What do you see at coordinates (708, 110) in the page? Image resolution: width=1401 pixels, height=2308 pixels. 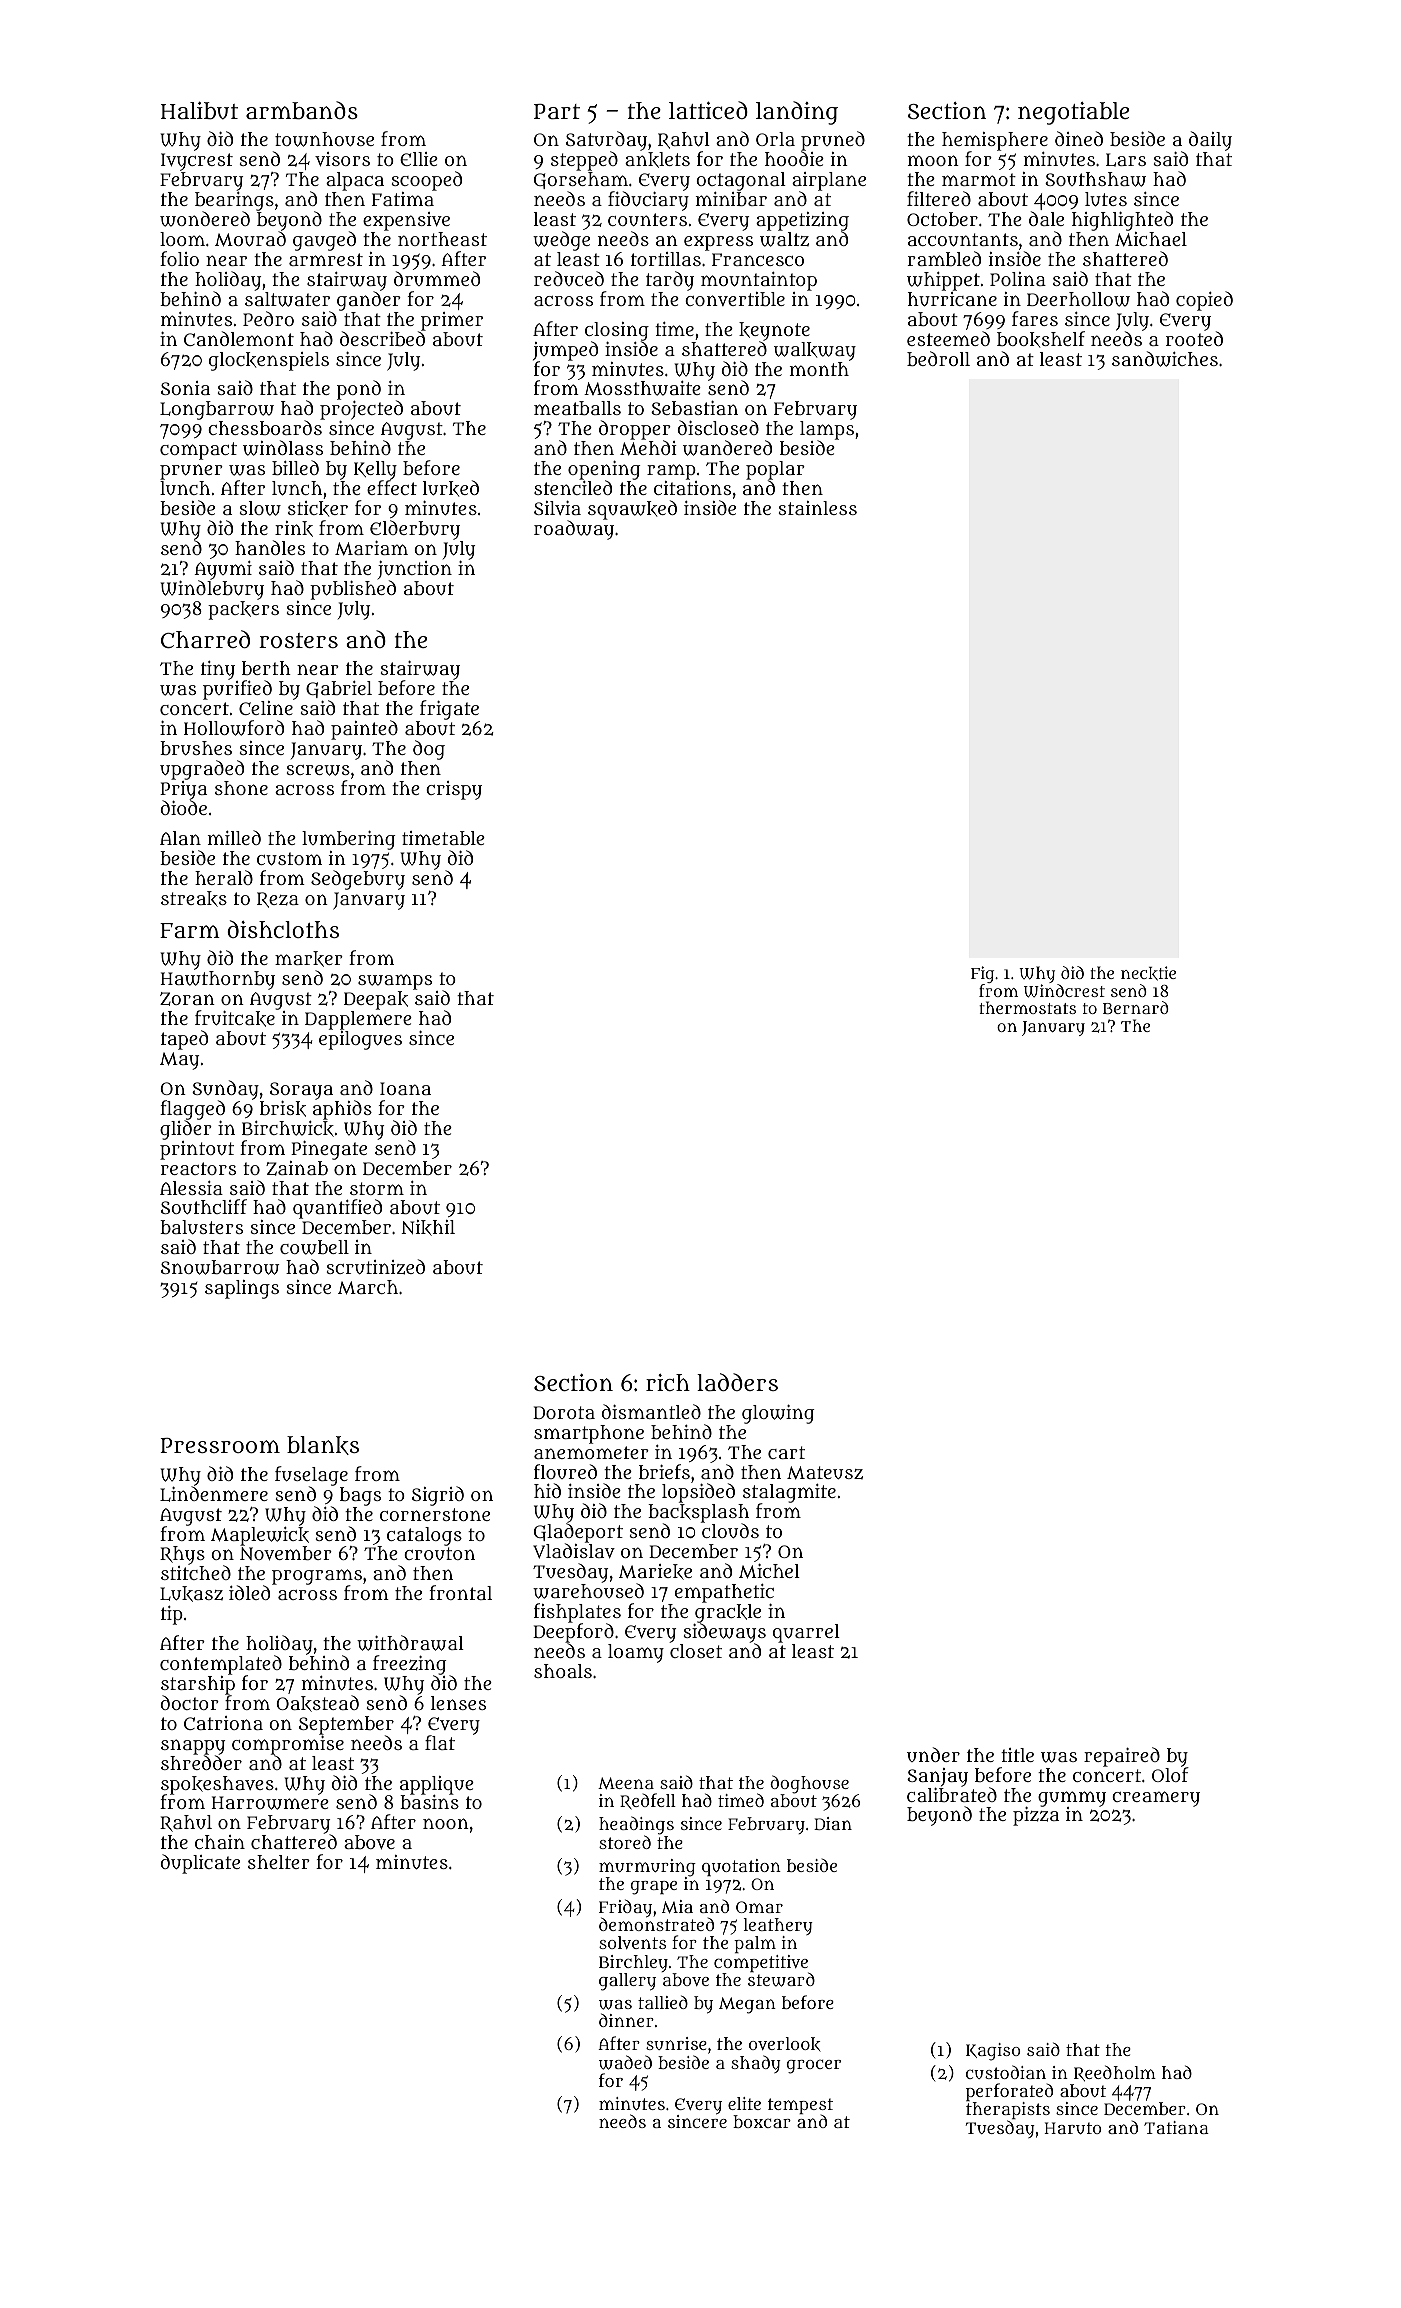 I see `latticed` at bounding box center [708, 110].
